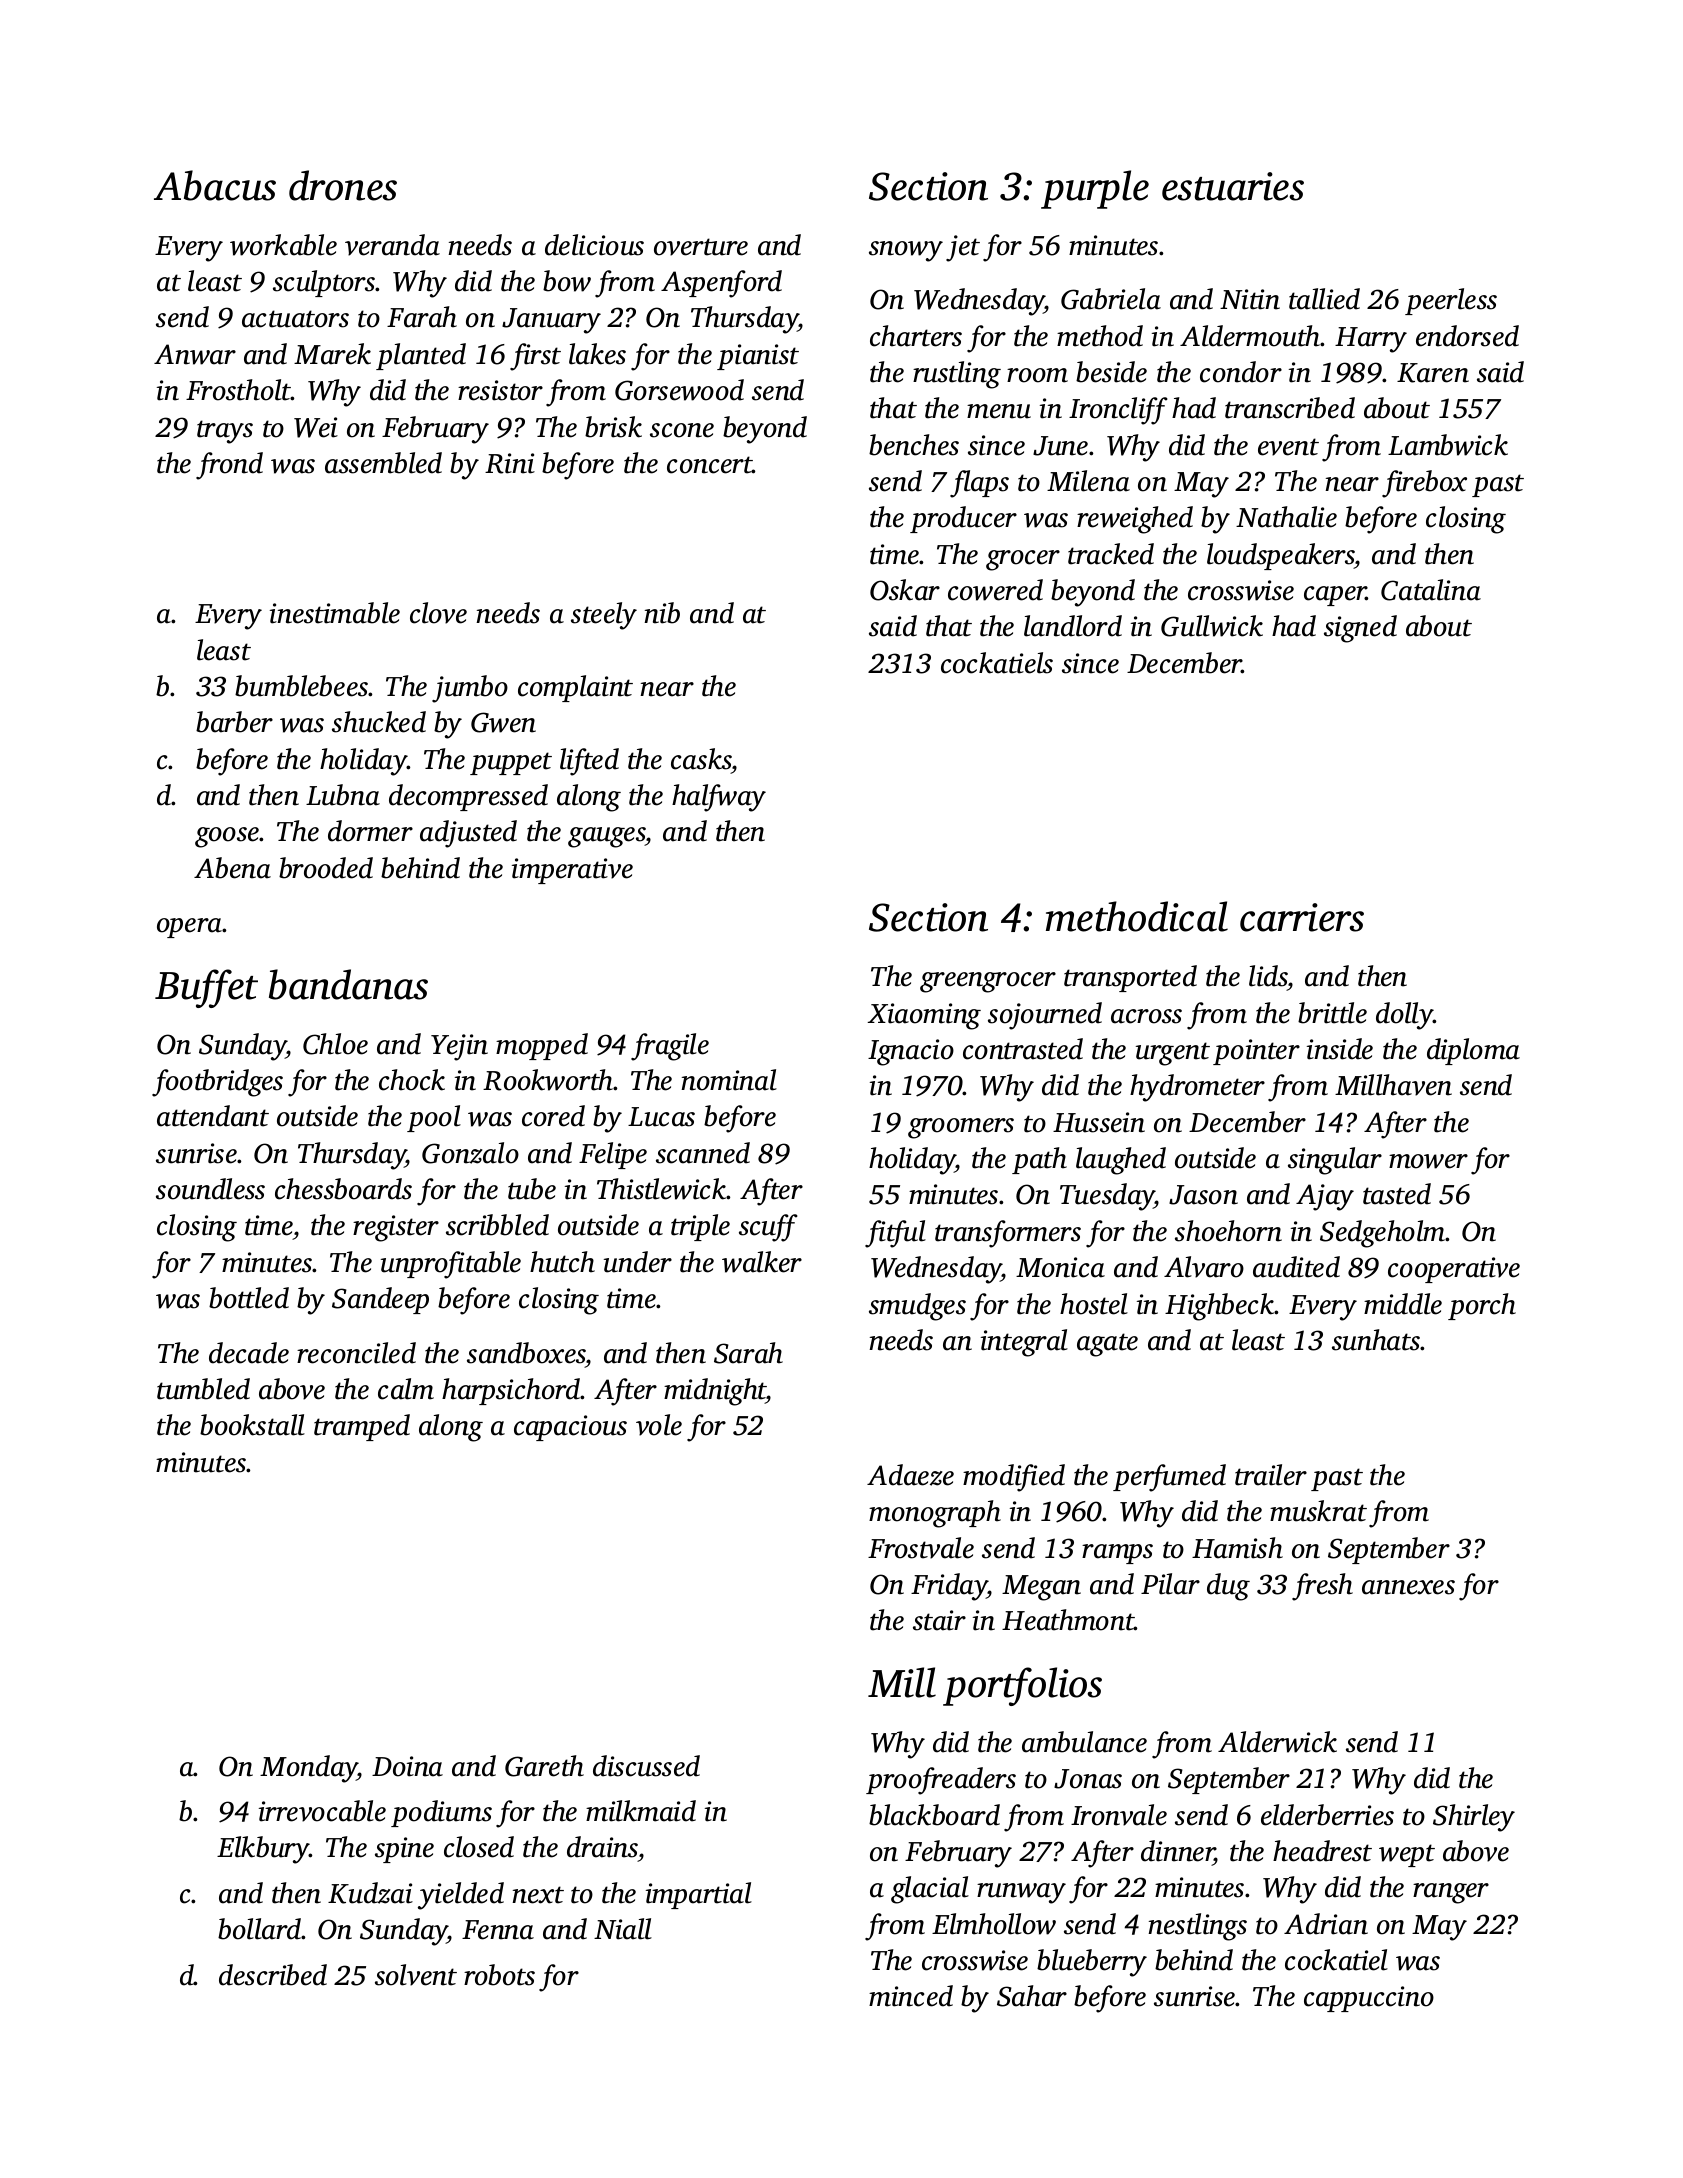  Describe the element at coordinates (273, 1975) in the screenshot. I see `described` at that location.
